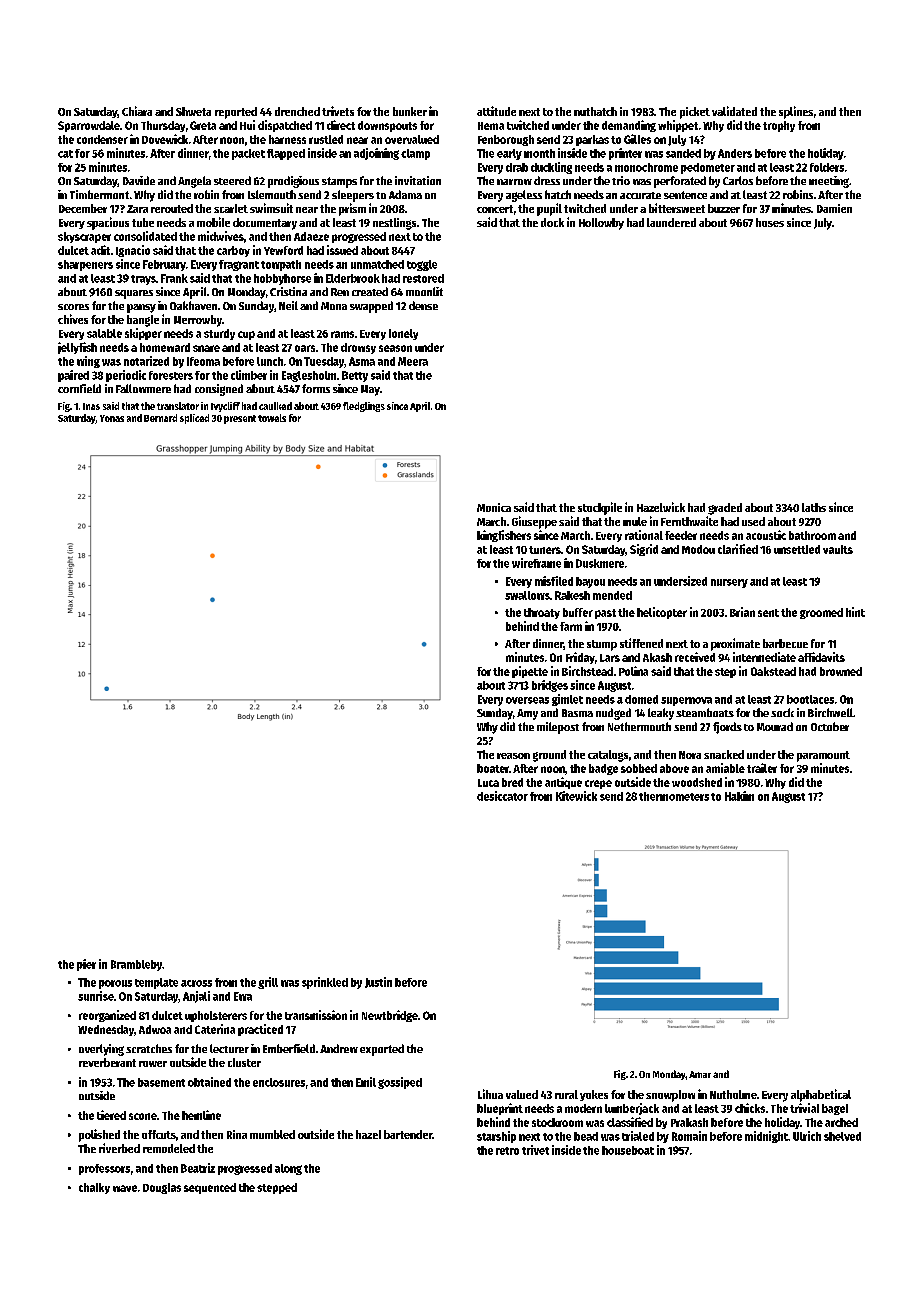 The image size is (924, 1308). What do you see at coordinates (194, 419) in the screenshot?
I see `spliced` at bounding box center [194, 419].
